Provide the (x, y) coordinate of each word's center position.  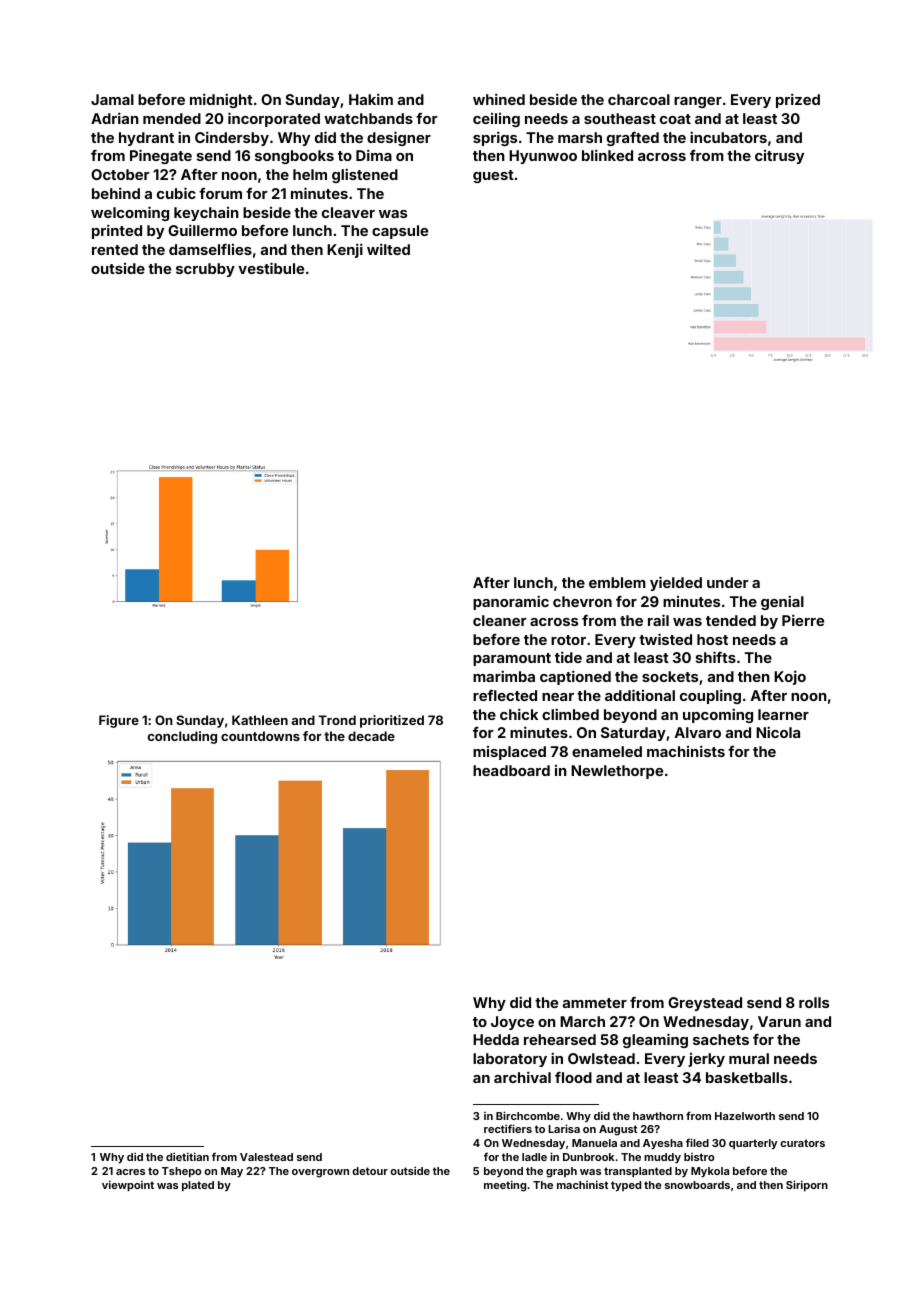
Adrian (115, 118)
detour (370, 1171)
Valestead (266, 1157)
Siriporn (807, 1185)
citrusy (779, 157)
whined (499, 99)
